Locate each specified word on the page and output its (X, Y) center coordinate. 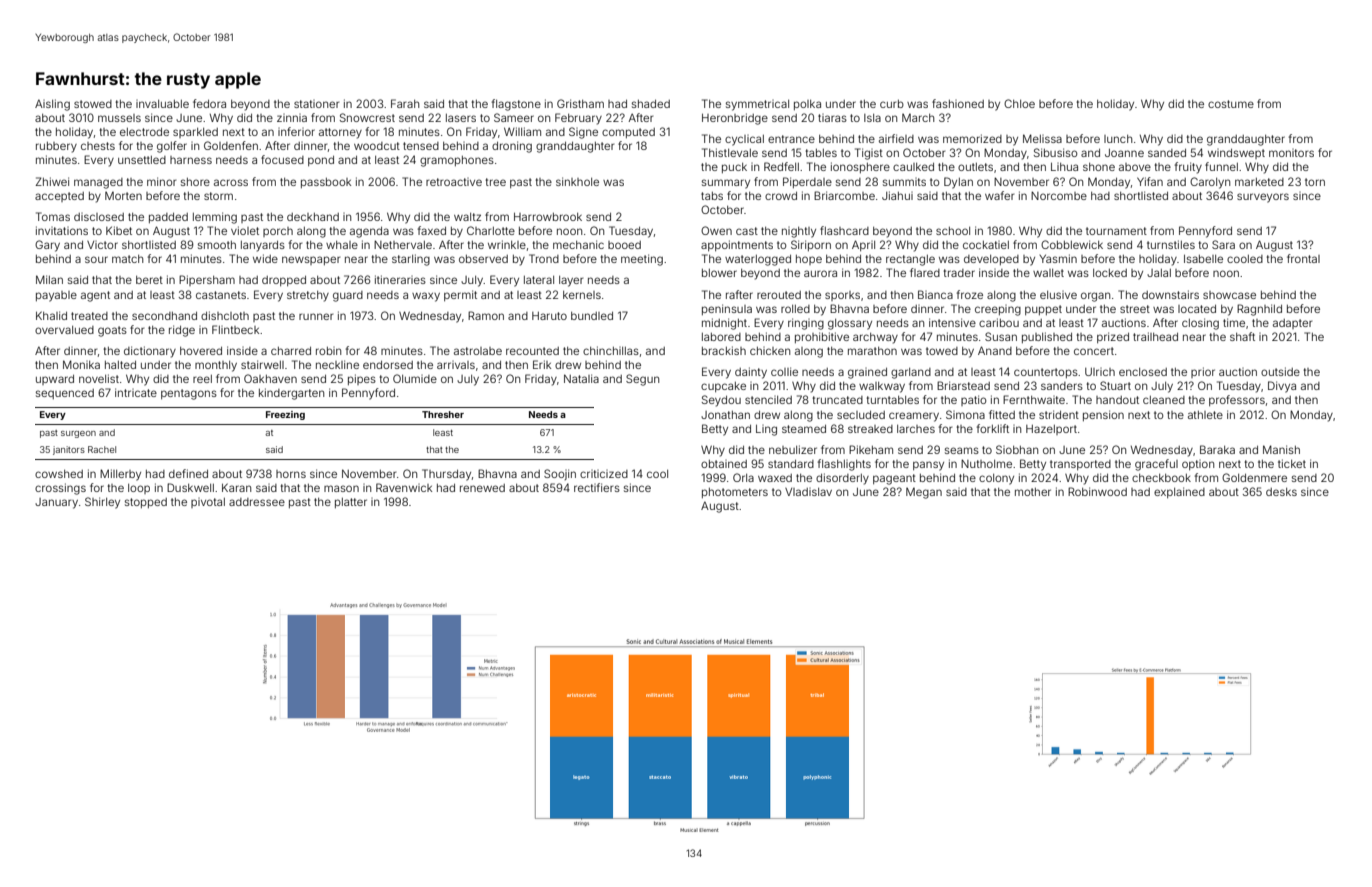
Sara (1223, 244)
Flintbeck (235, 329)
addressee (257, 502)
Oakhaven (270, 378)
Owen (716, 230)
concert (1094, 351)
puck (734, 168)
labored (721, 337)
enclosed (1143, 372)
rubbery (56, 147)
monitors (1291, 153)
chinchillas (611, 350)
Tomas (53, 216)
